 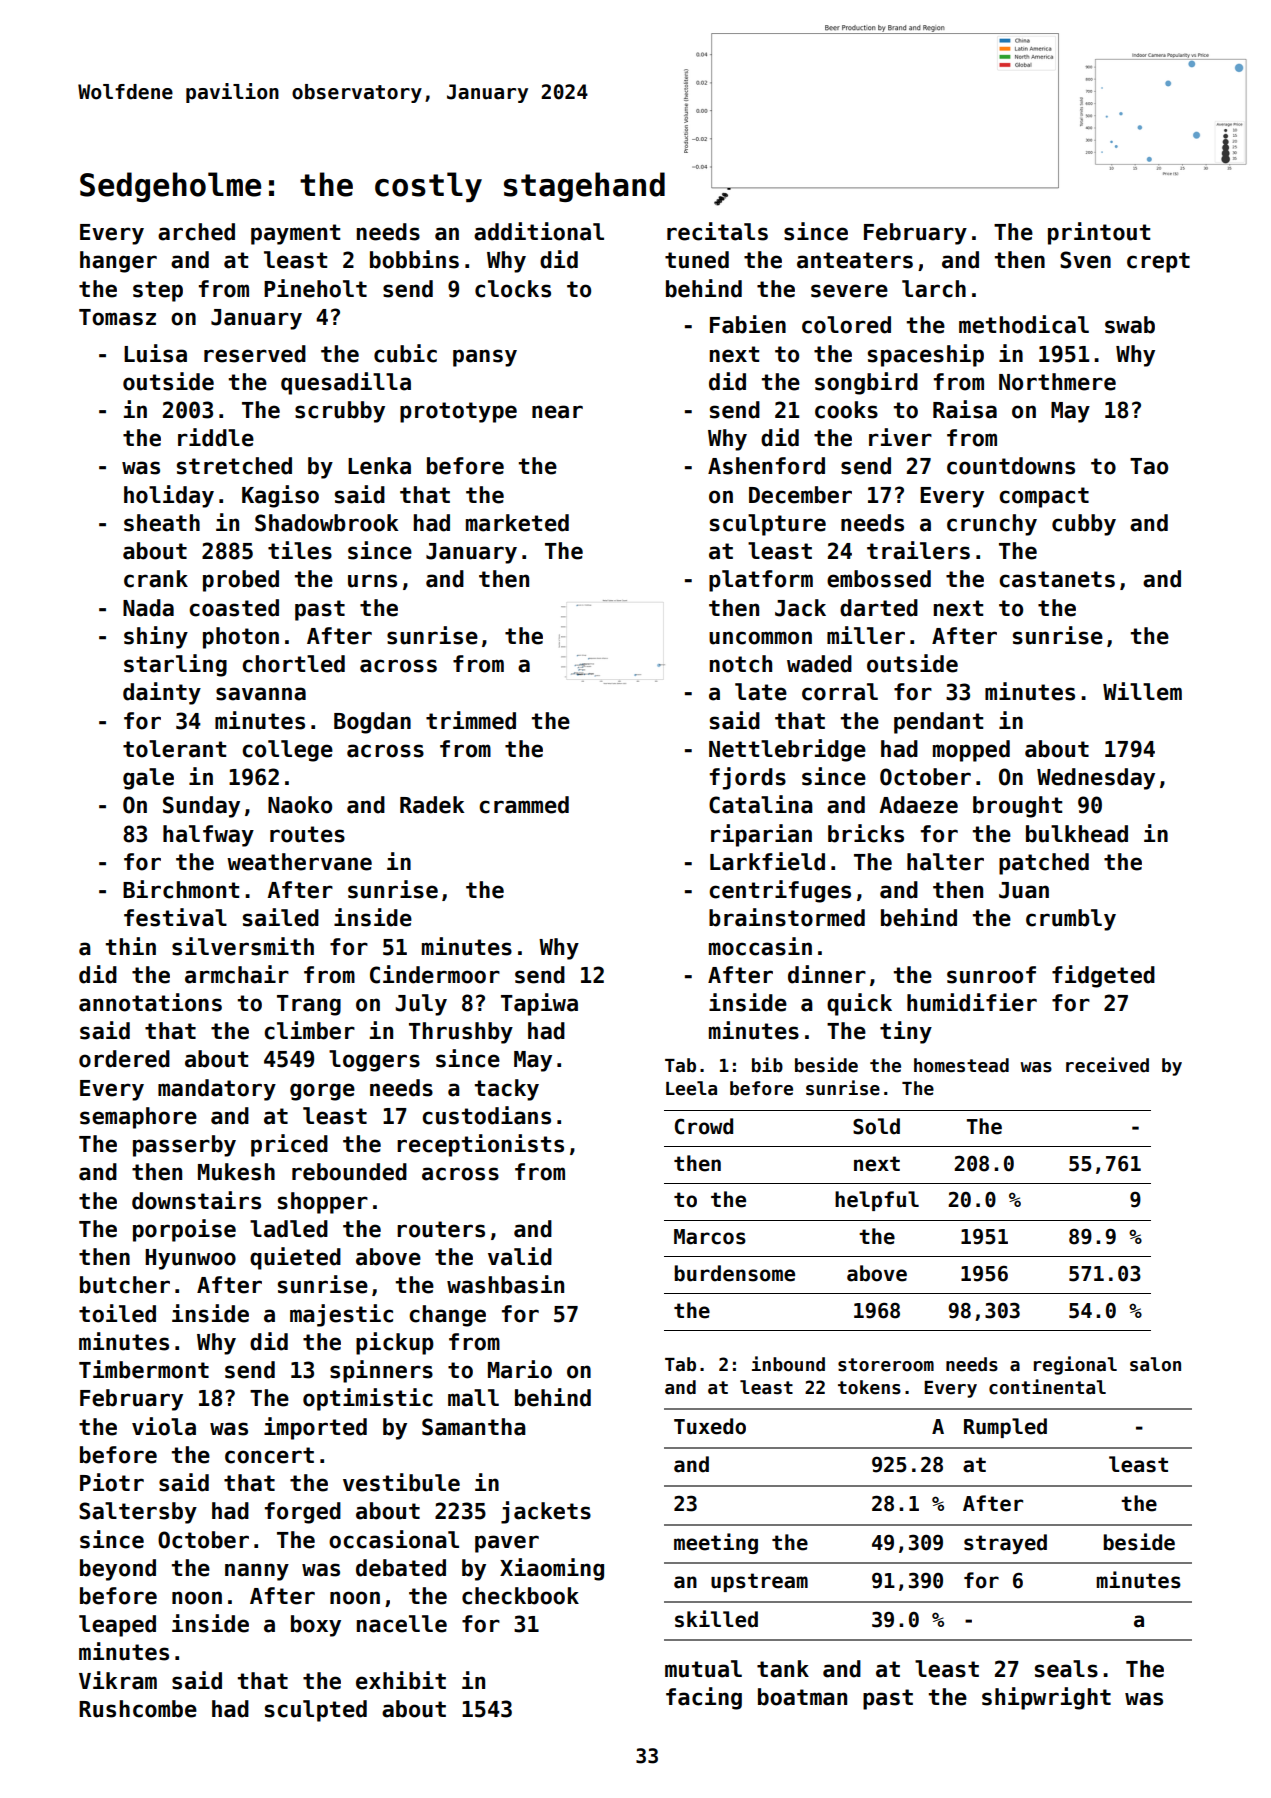 I want to click on helpful, so click(x=877, y=1201).
